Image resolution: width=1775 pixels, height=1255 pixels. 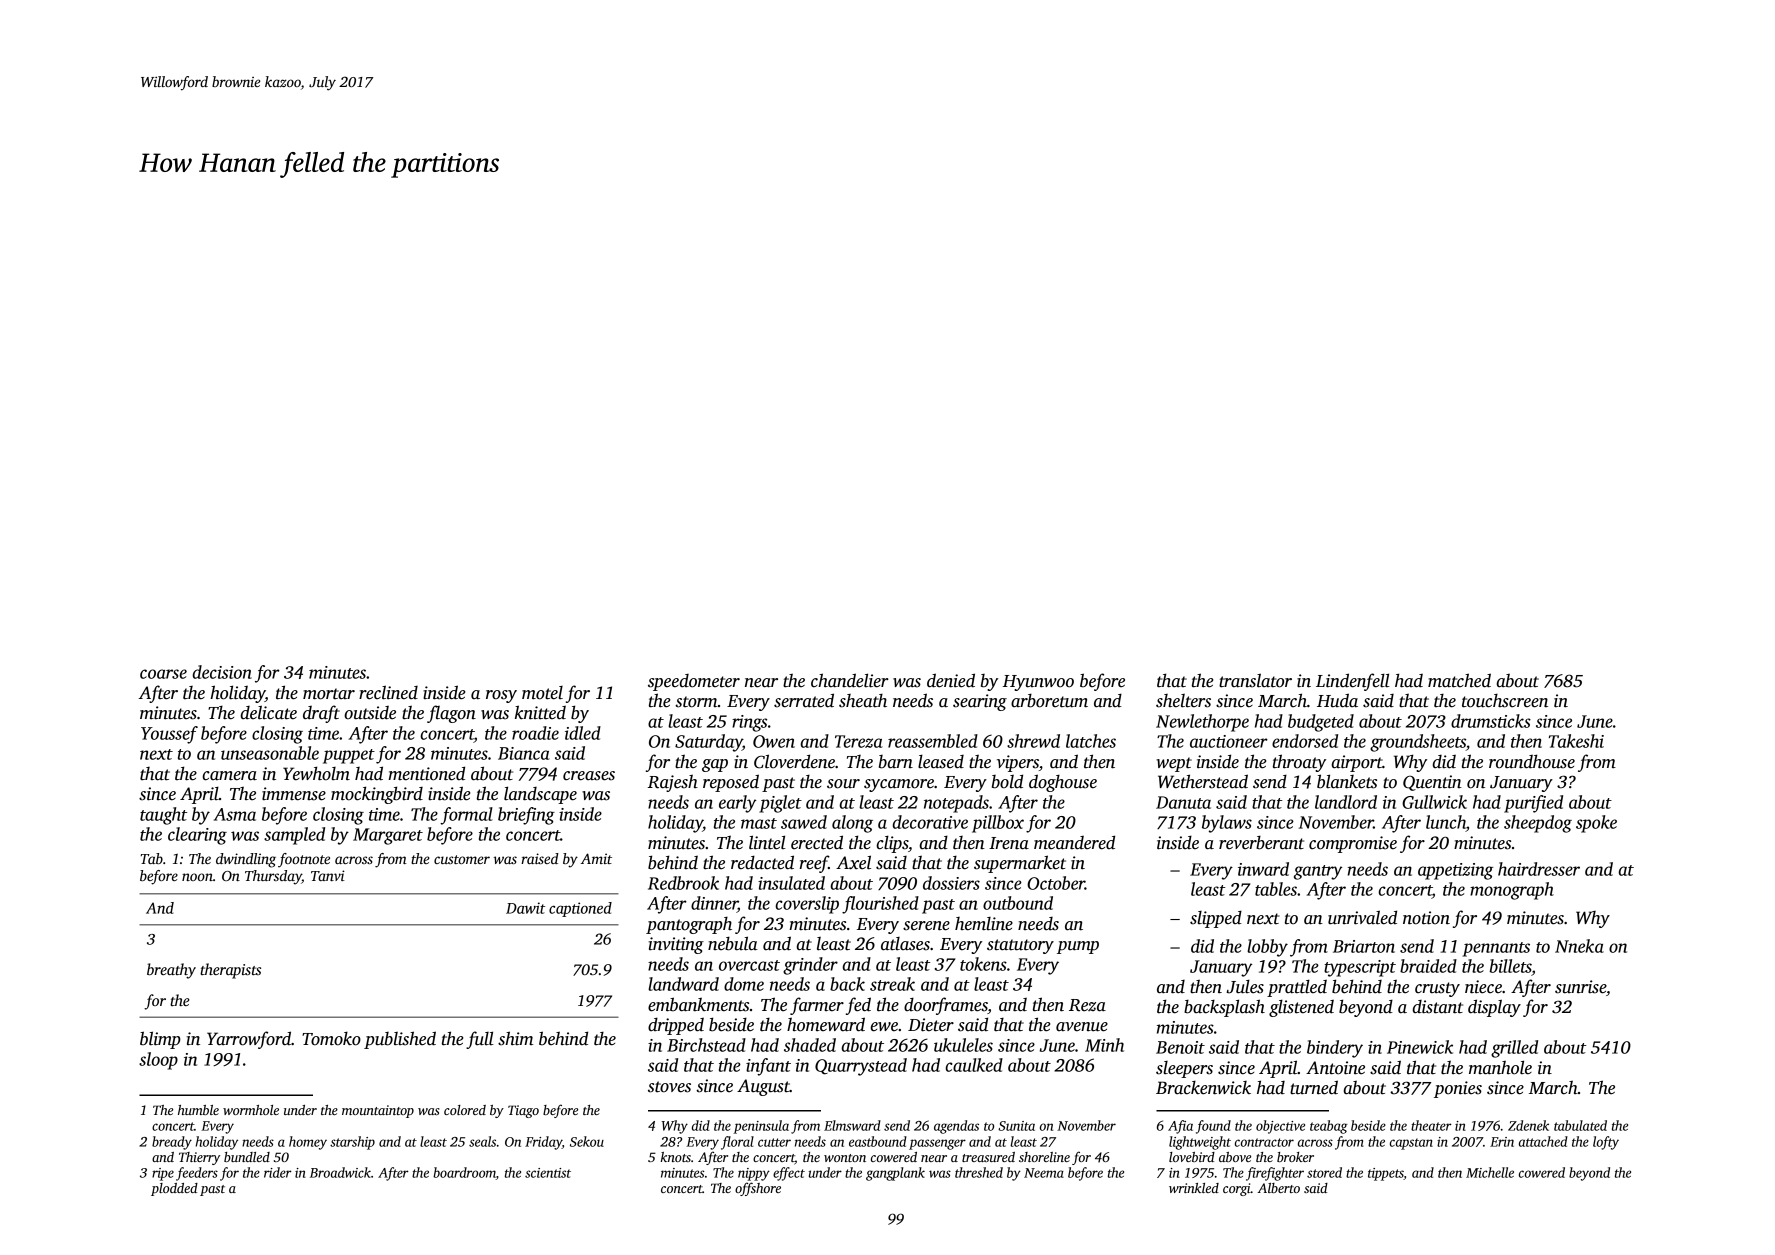 I want to click on caulked, so click(x=974, y=1065).
